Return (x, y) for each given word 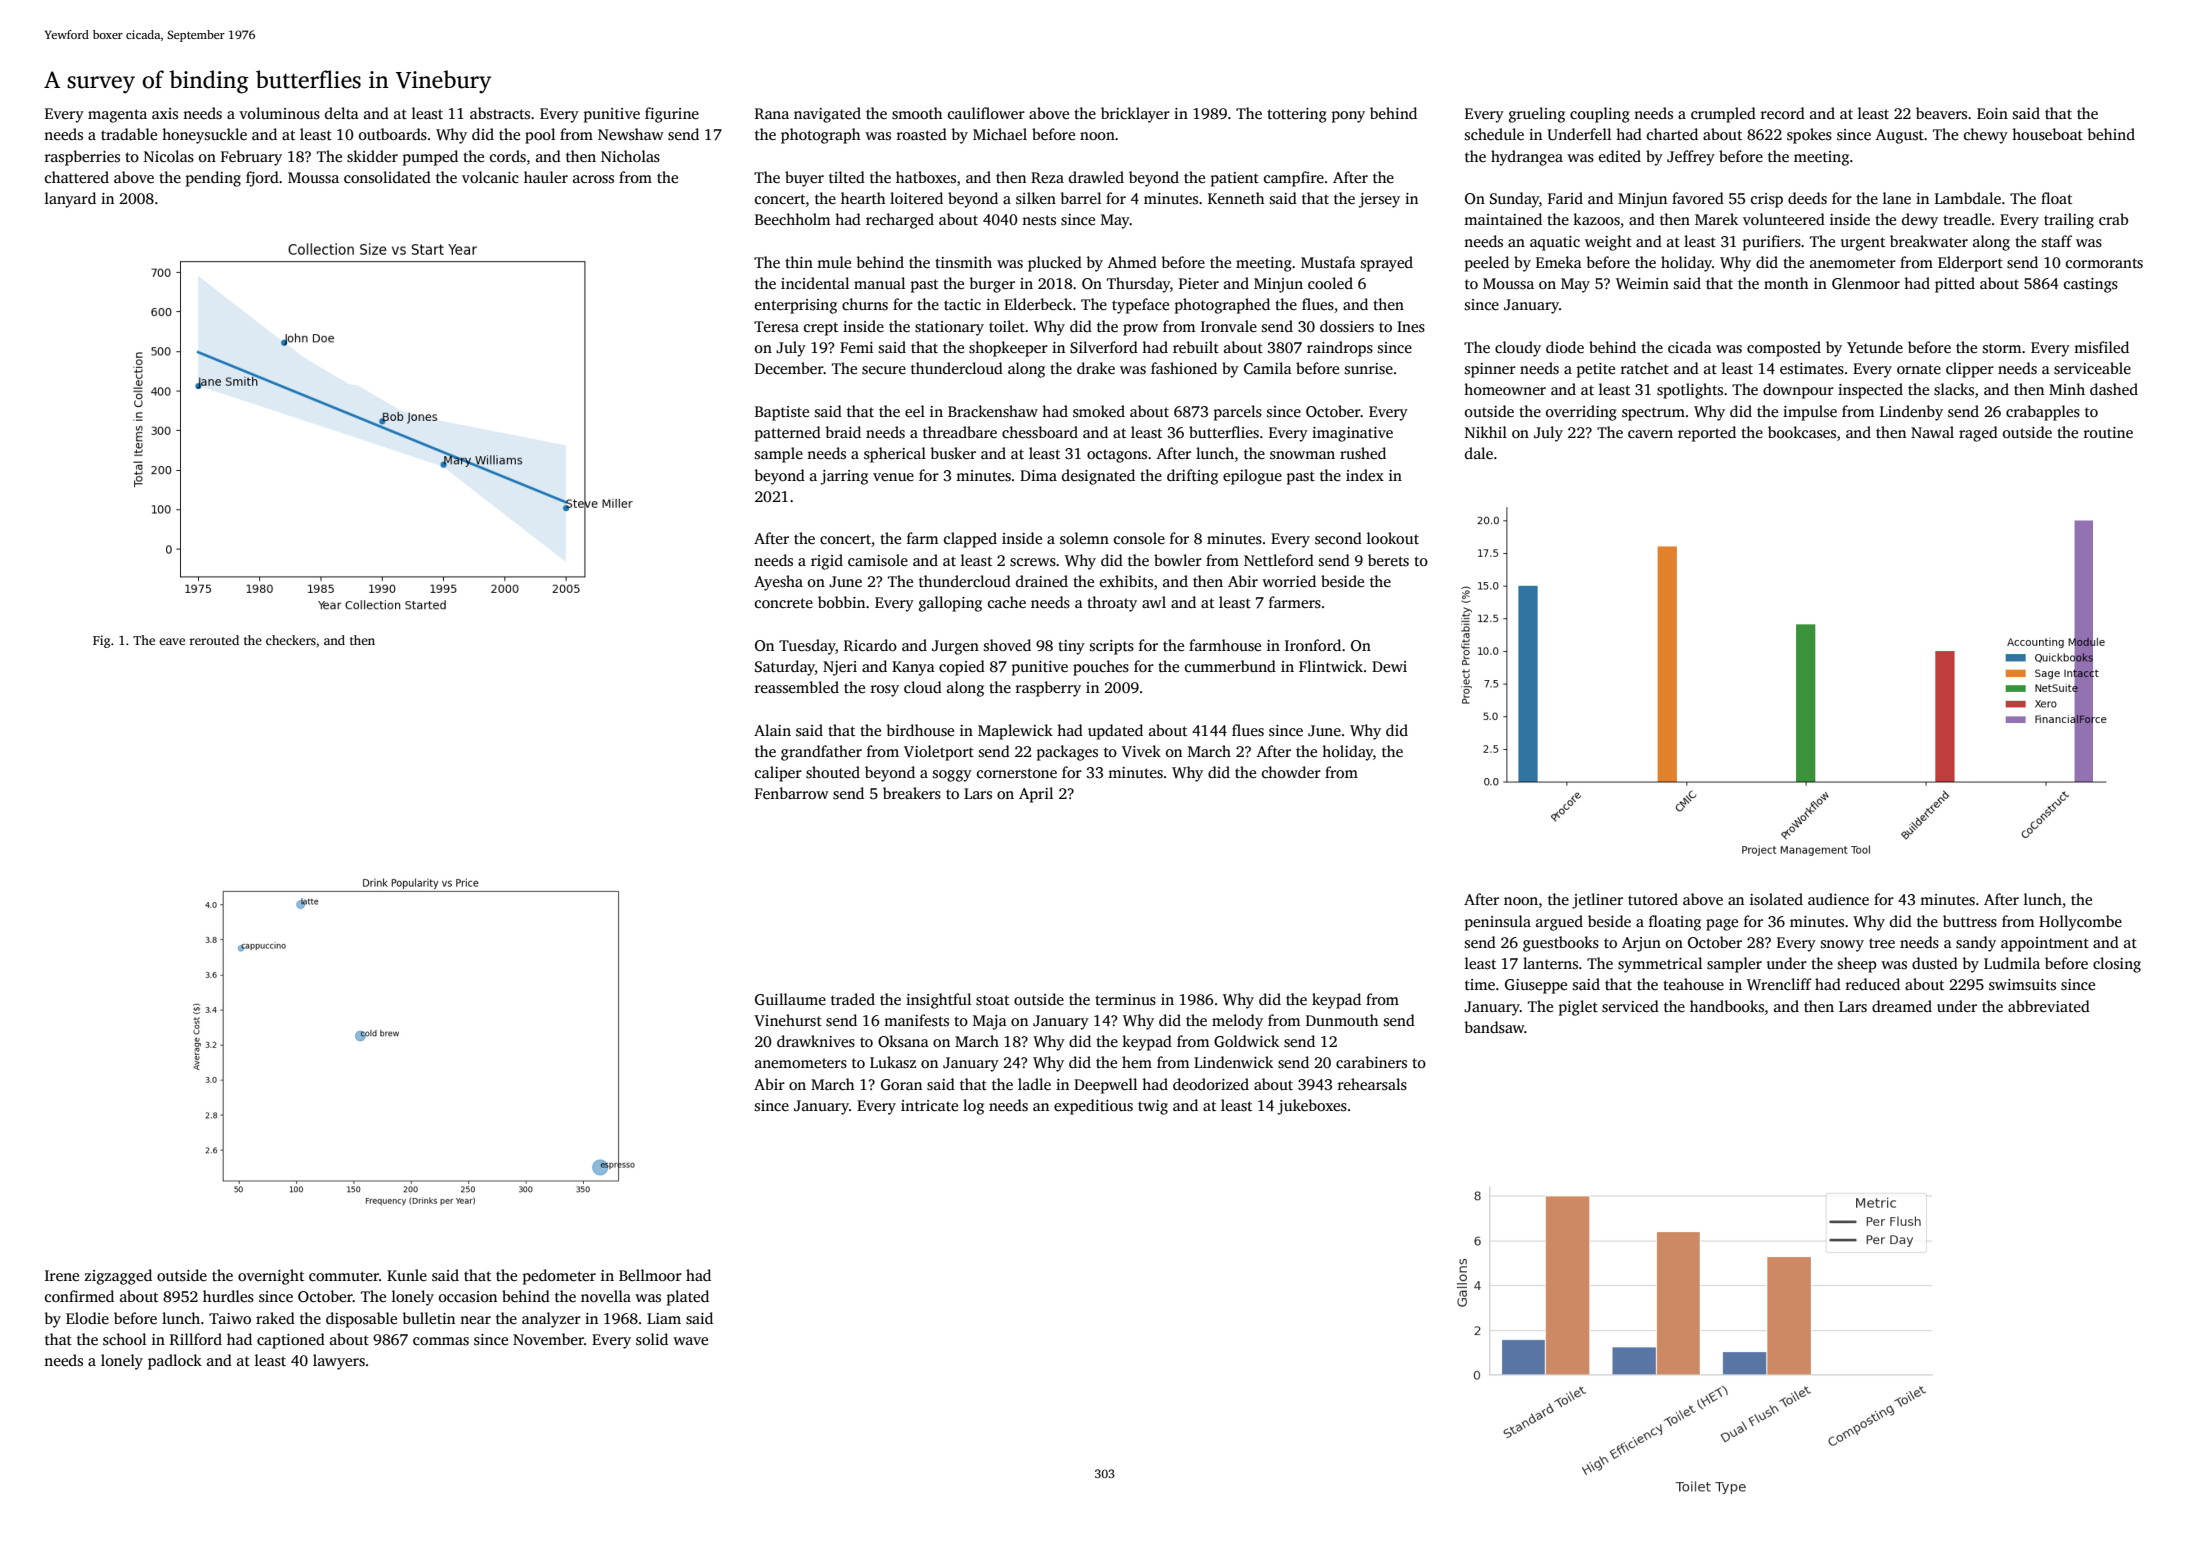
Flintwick (1331, 666)
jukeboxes (1312, 1107)
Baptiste (782, 413)
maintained (1503, 219)
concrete (784, 603)
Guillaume (790, 999)
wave (690, 1341)
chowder (1291, 772)
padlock (175, 1362)
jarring (844, 477)
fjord (262, 179)
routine (2108, 432)
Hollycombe (2080, 923)
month (1786, 283)
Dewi (1389, 666)
